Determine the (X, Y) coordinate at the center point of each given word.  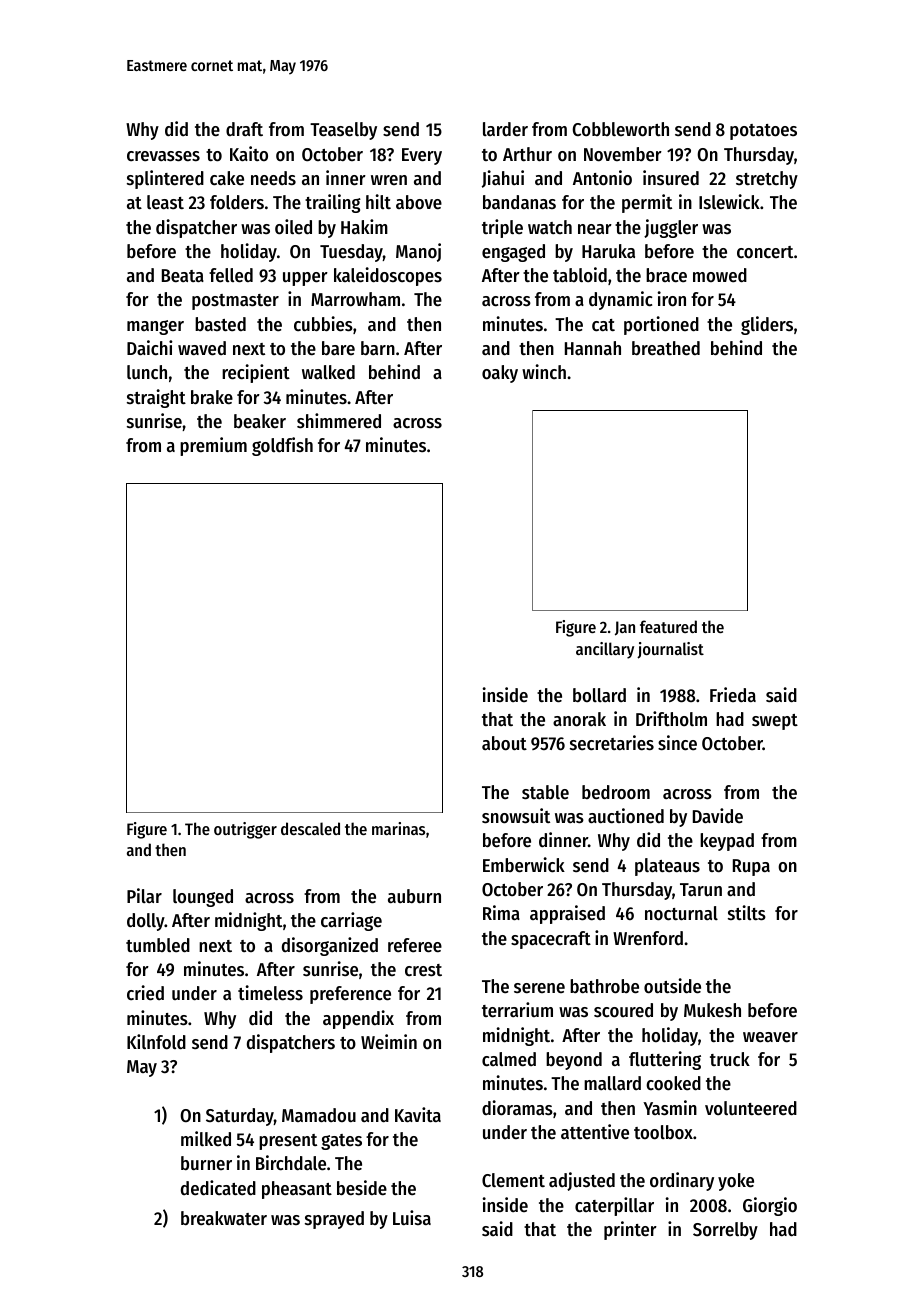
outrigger (245, 830)
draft (244, 129)
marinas (398, 828)
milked (206, 1139)
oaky (500, 374)
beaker (260, 421)
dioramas (517, 1108)
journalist (670, 650)
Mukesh (712, 1010)
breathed (666, 348)
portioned (661, 325)
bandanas (519, 202)
